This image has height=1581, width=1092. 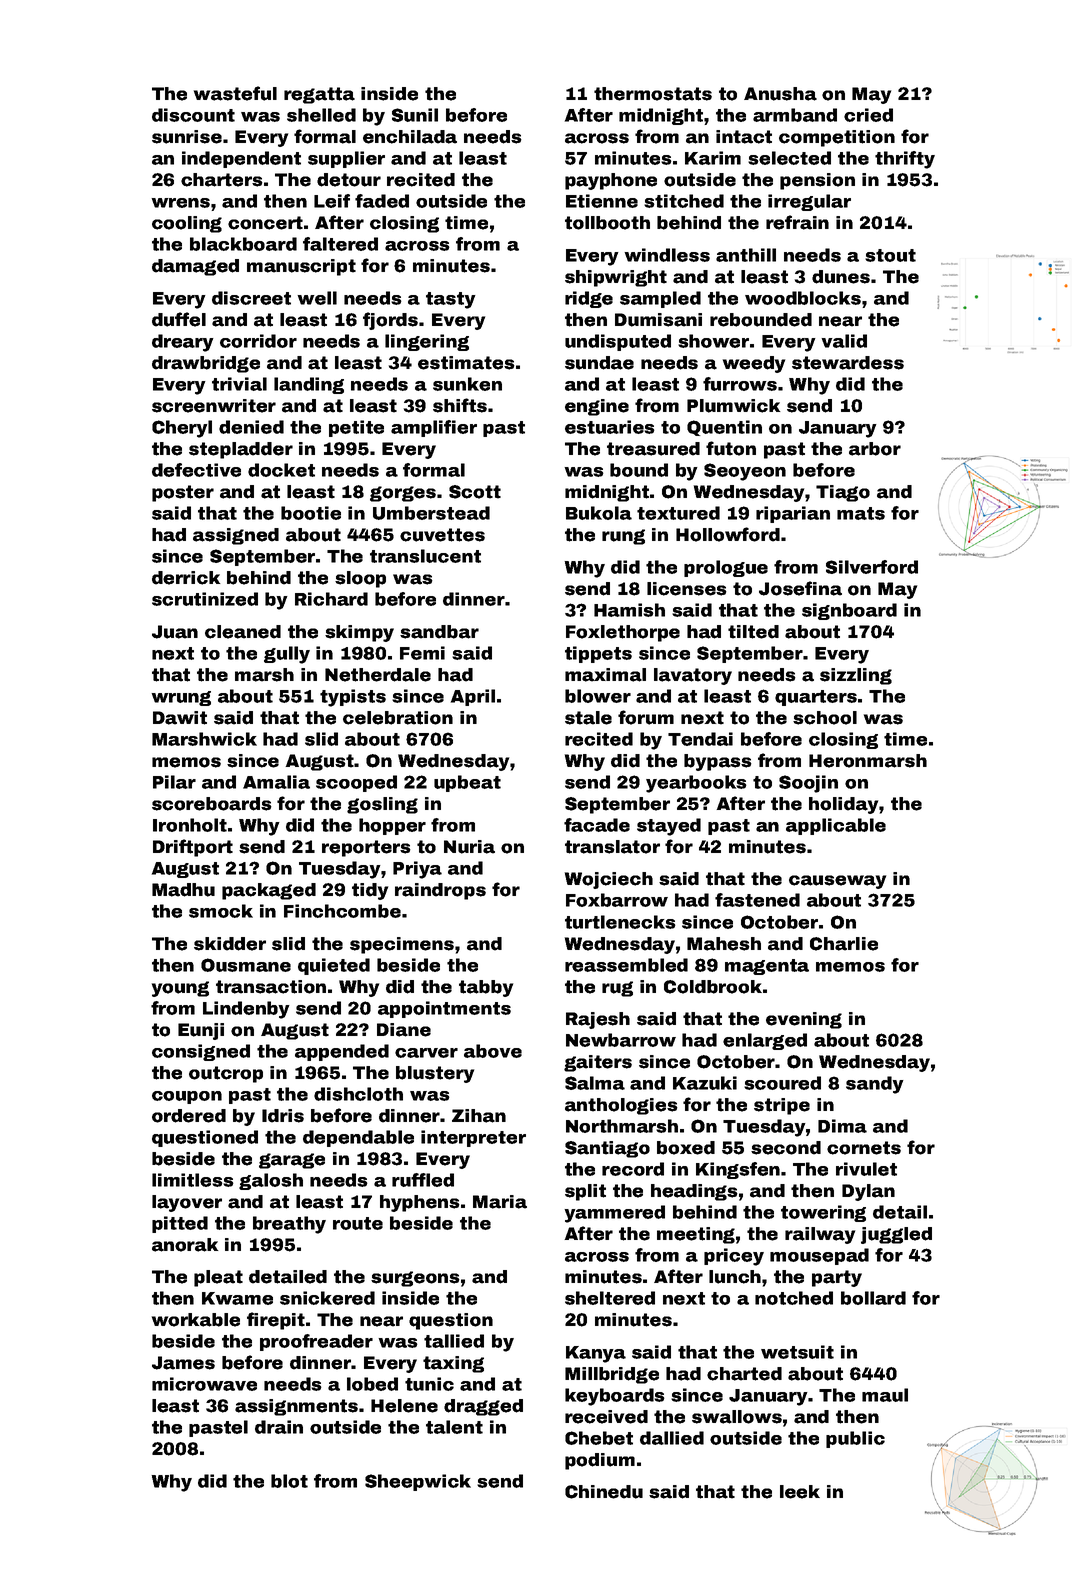 I want to click on Anusha, so click(x=780, y=94).
